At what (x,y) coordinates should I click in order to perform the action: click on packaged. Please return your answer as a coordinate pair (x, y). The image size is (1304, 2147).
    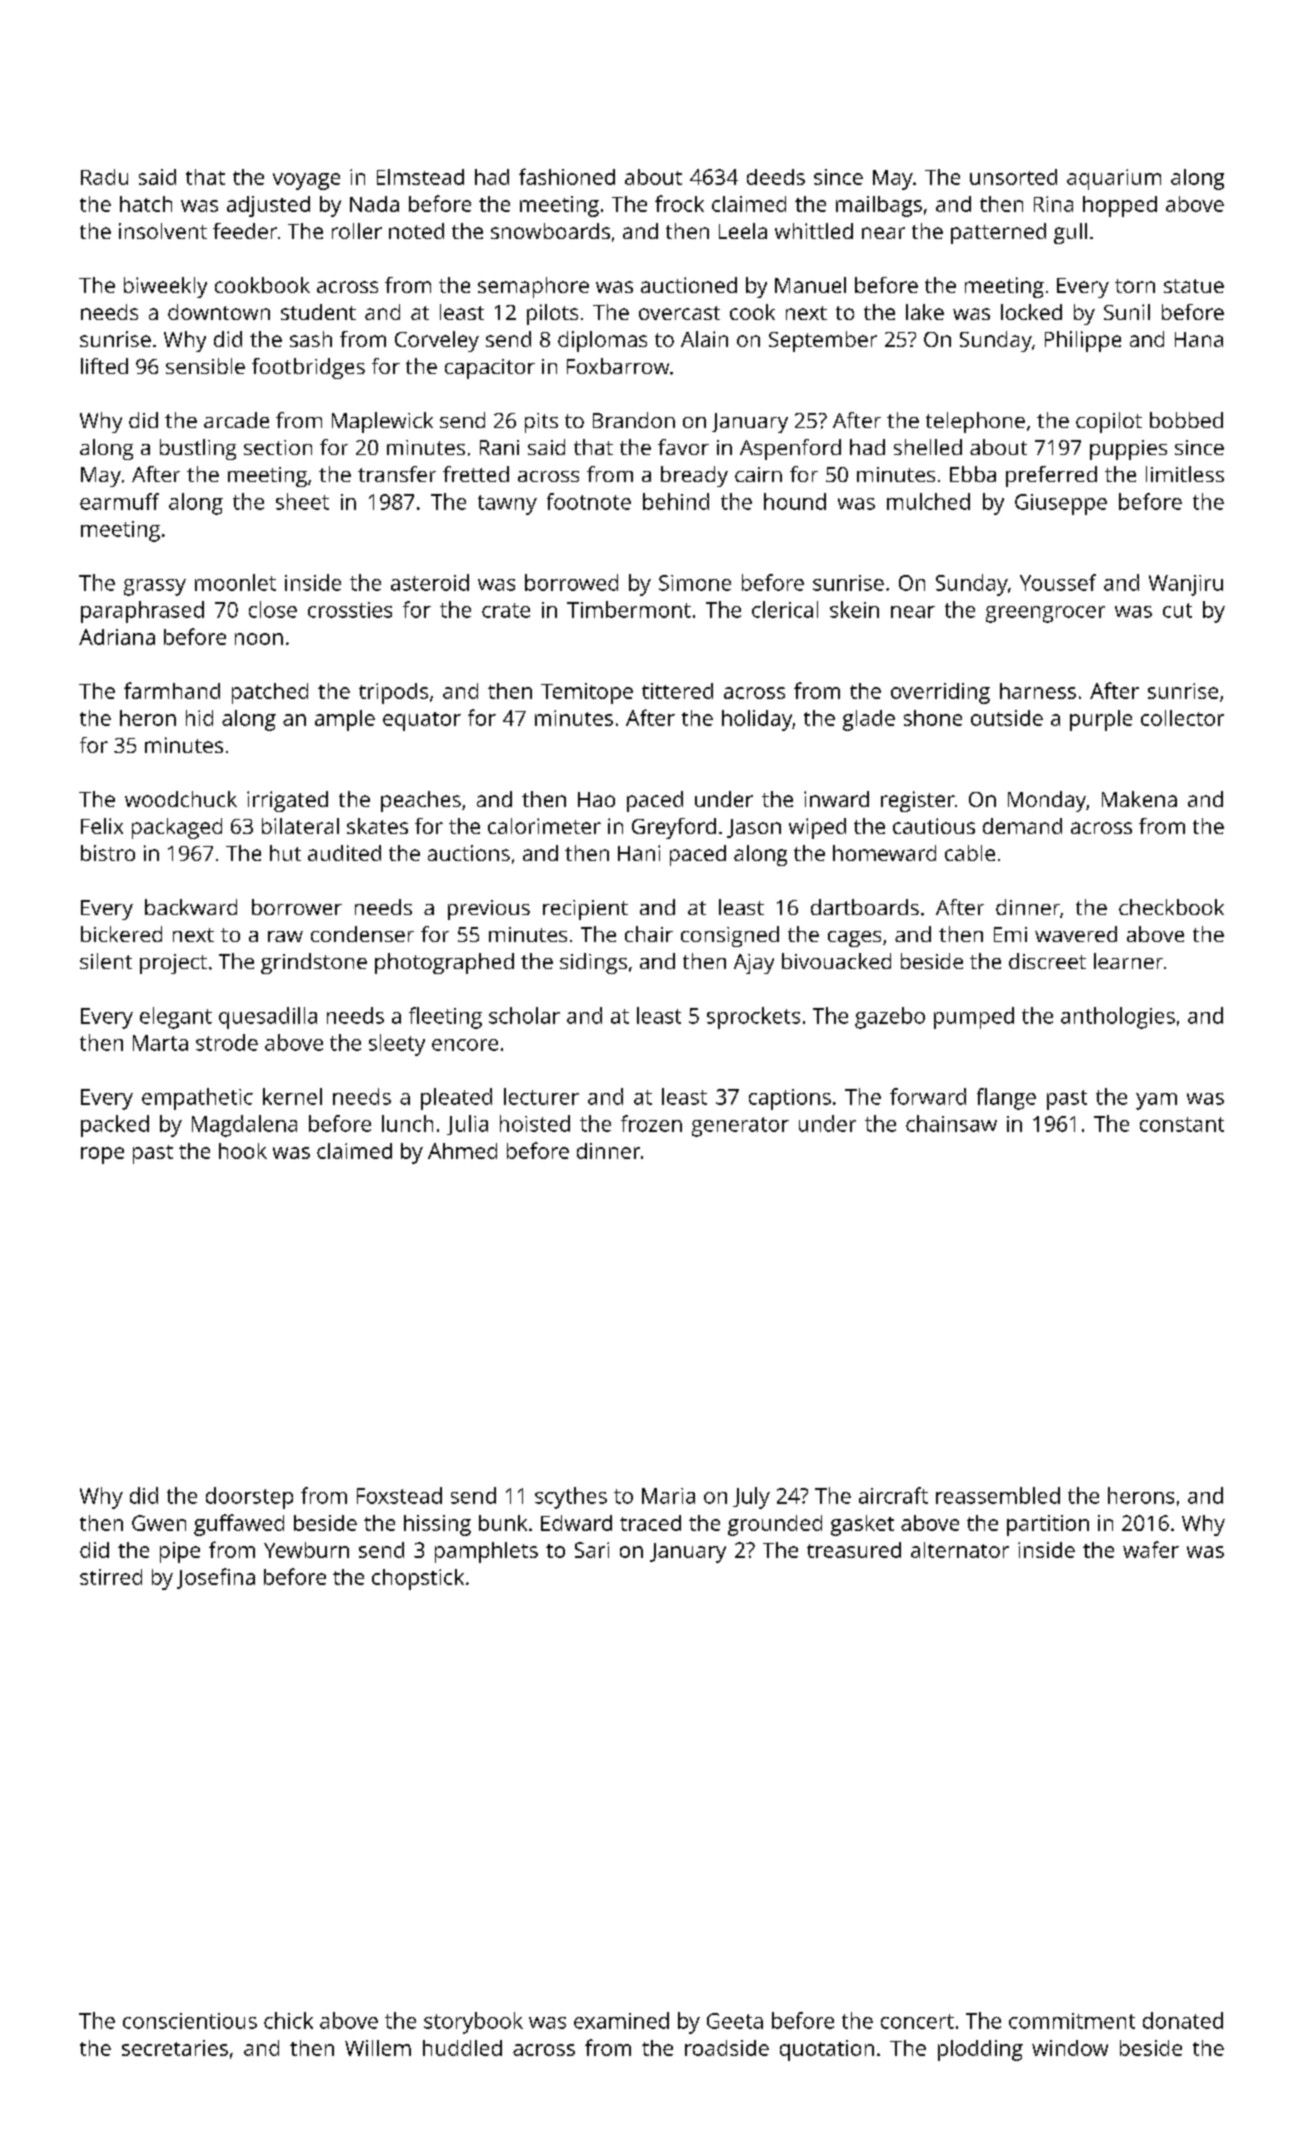
    Looking at the image, I should click on (177, 828).
